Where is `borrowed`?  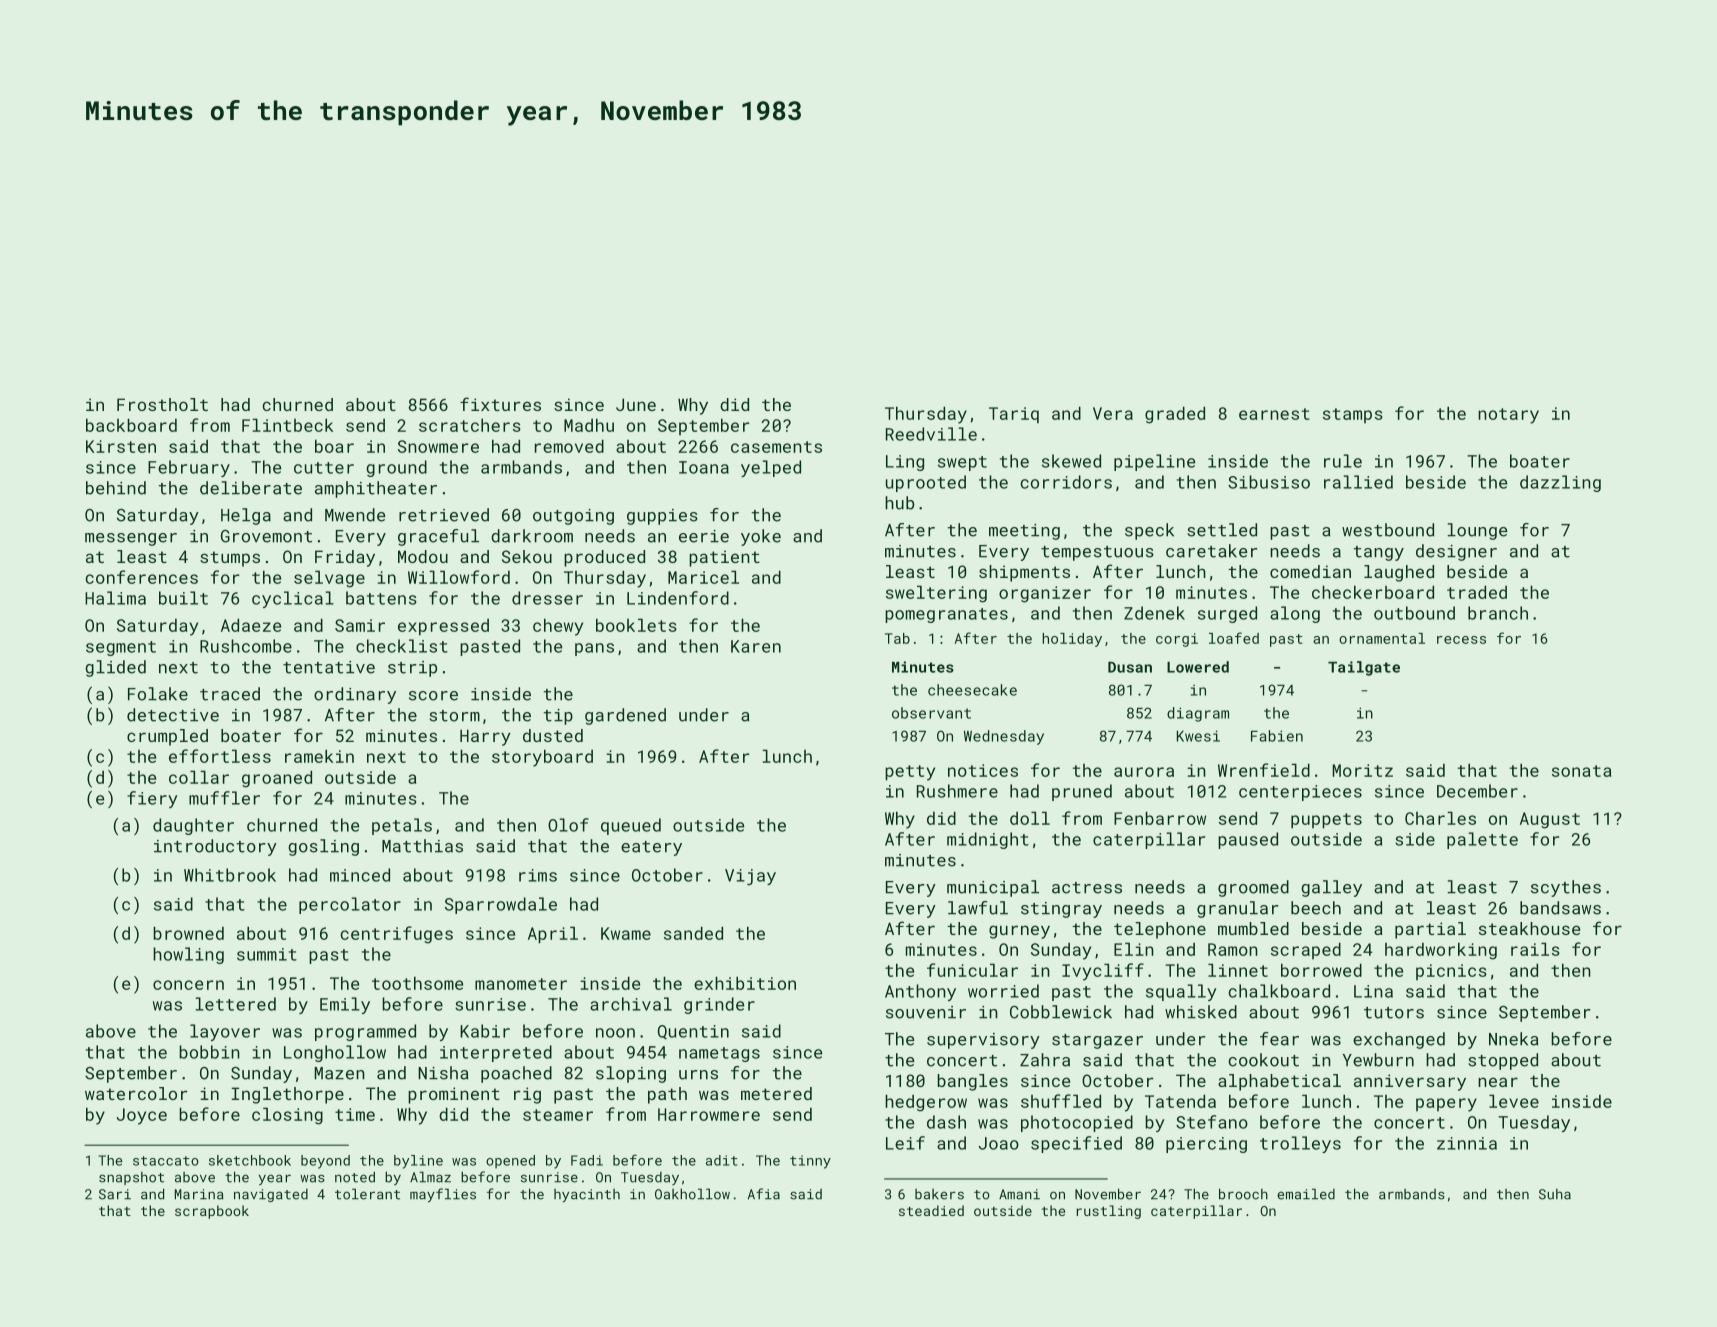 borrowed is located at coordinates (1321, 970).
